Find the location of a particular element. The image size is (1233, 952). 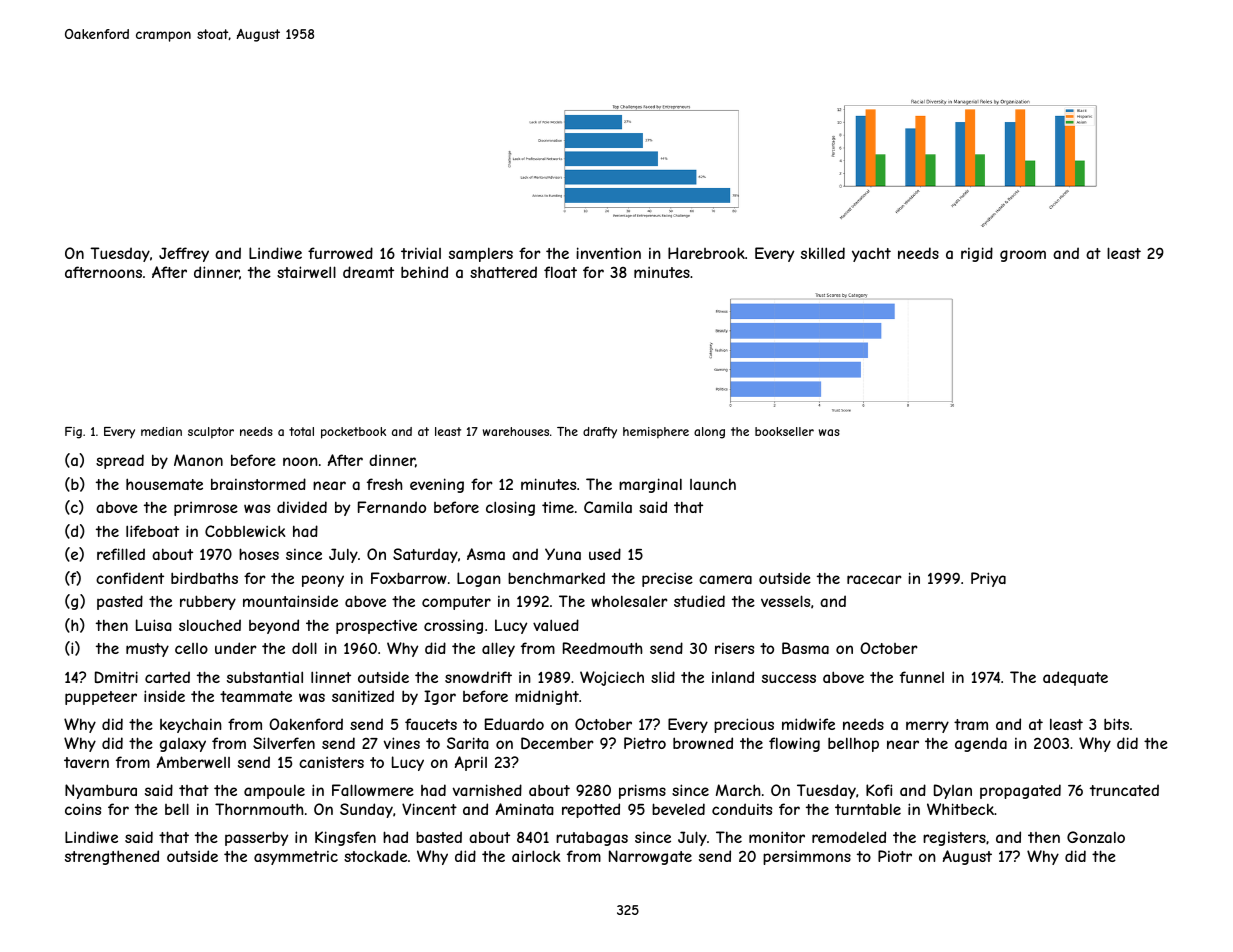

Harebrook is located at coordinates (706, 253).
